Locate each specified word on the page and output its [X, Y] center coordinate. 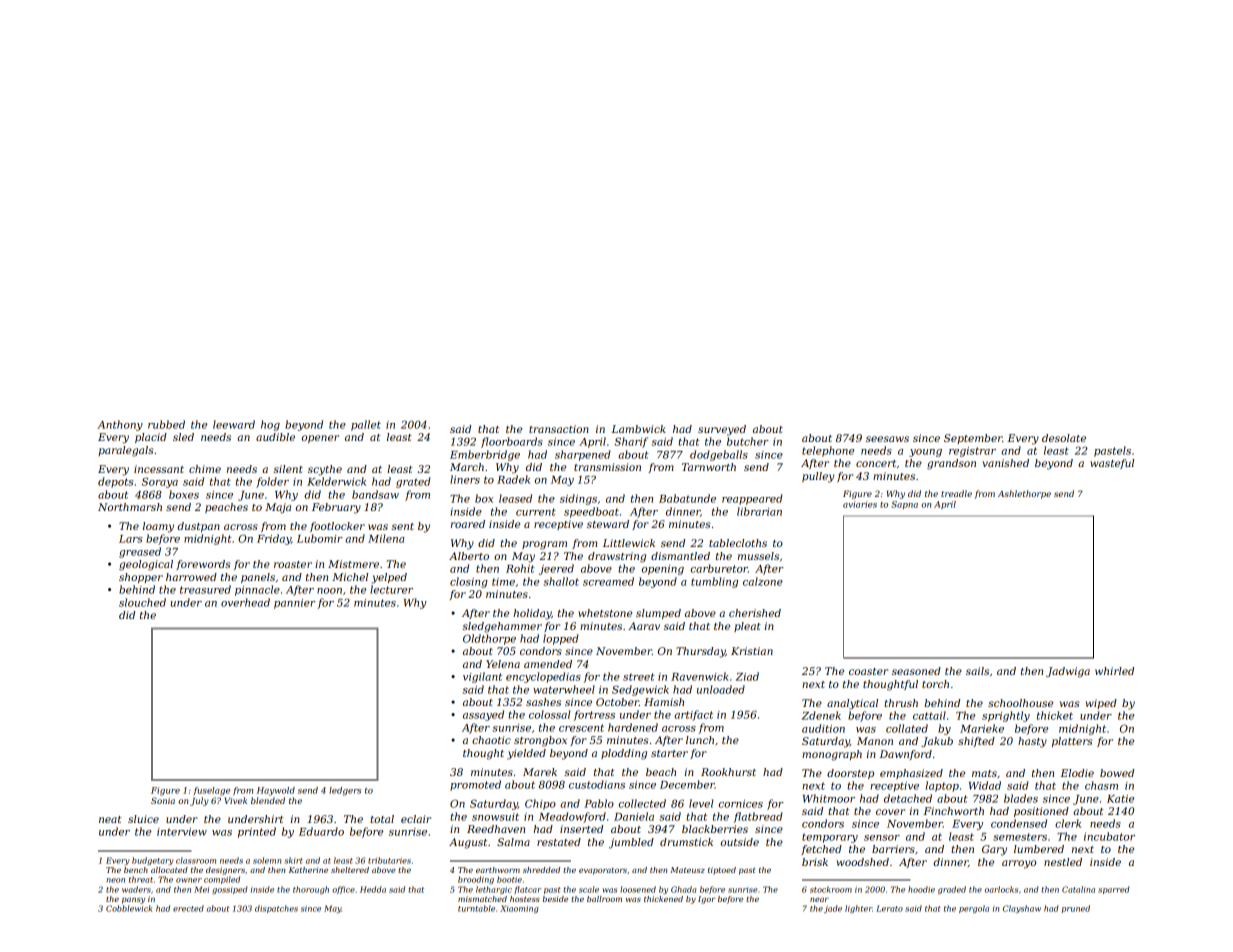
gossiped [230, 890]
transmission [607, 467]
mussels [758, 556]
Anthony [120, 425]
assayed [483, 715]
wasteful [1112, 464]
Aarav [644, 626]
